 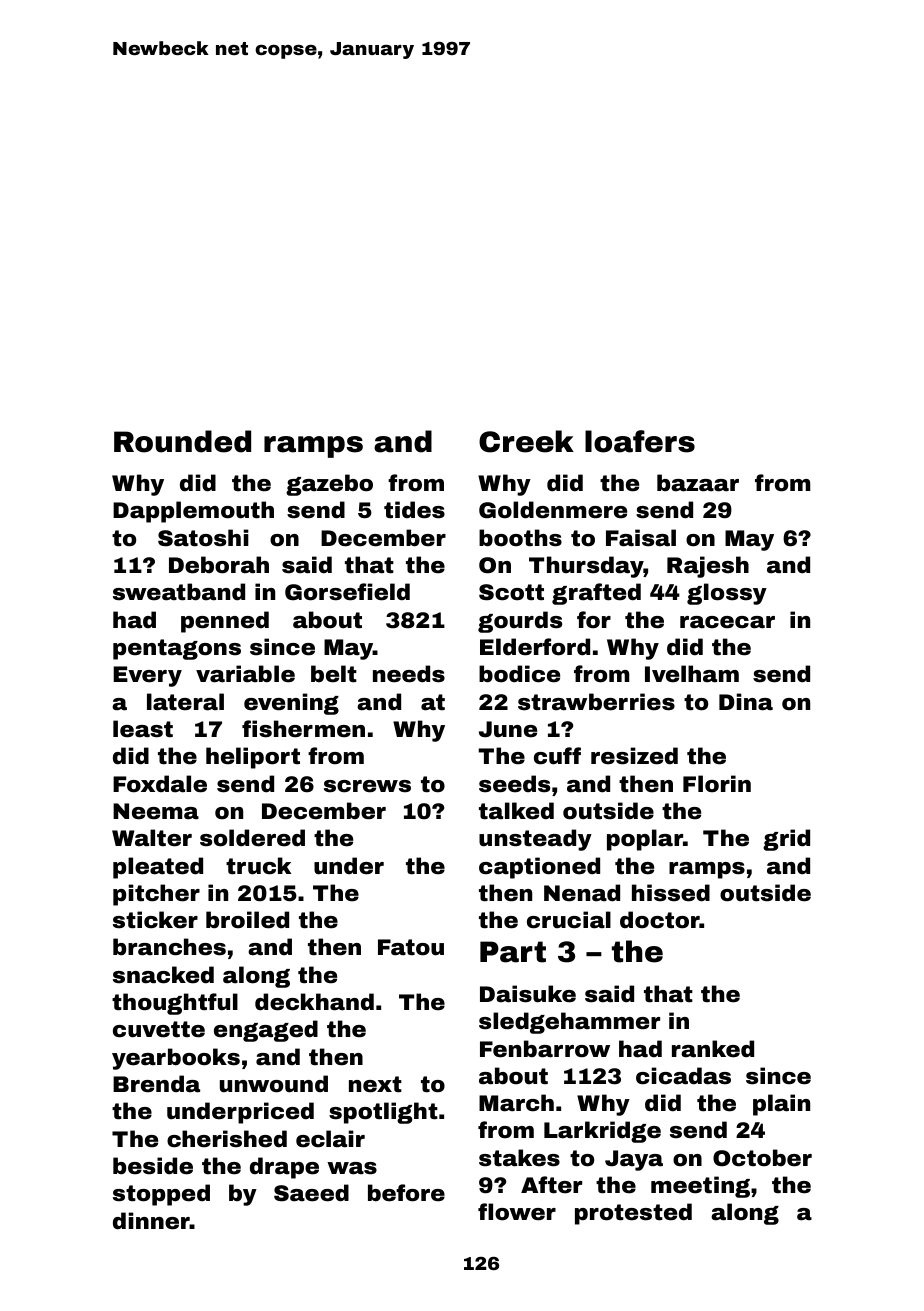 What do you see at coordinates (698, 483) in the document?
I see `bazaar` at bounding box center [698, 483].
